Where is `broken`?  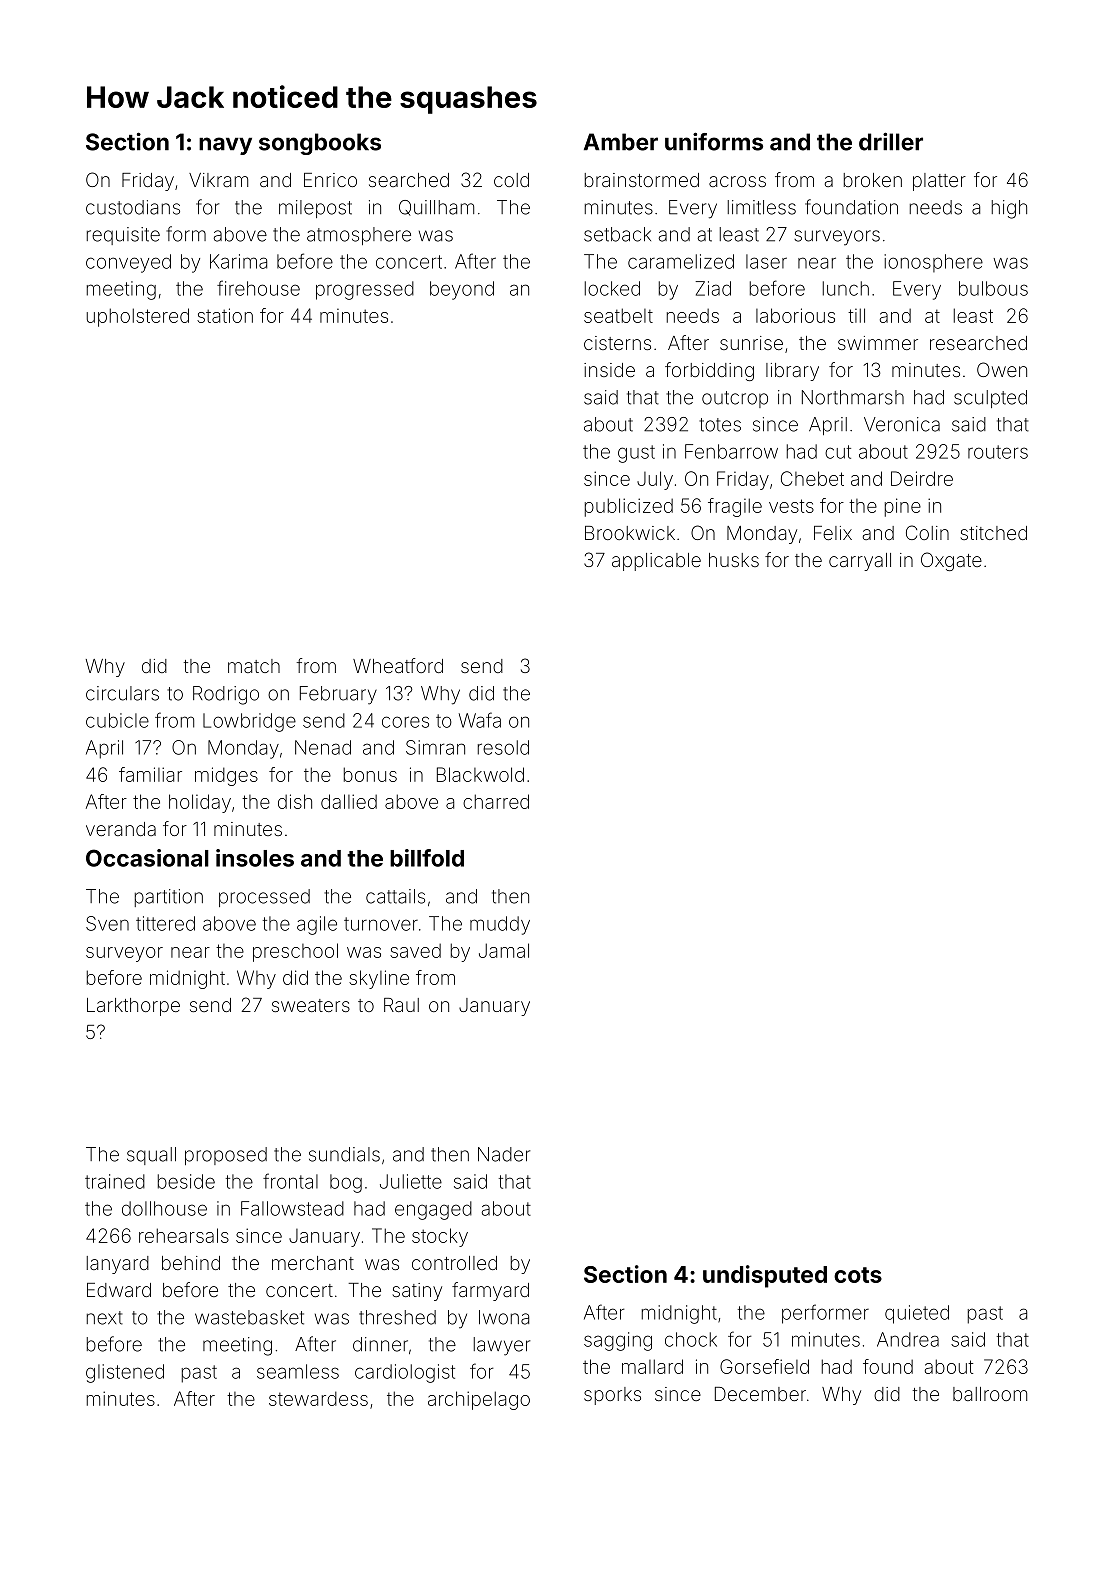 broken is located at coordinates (873, 180).
